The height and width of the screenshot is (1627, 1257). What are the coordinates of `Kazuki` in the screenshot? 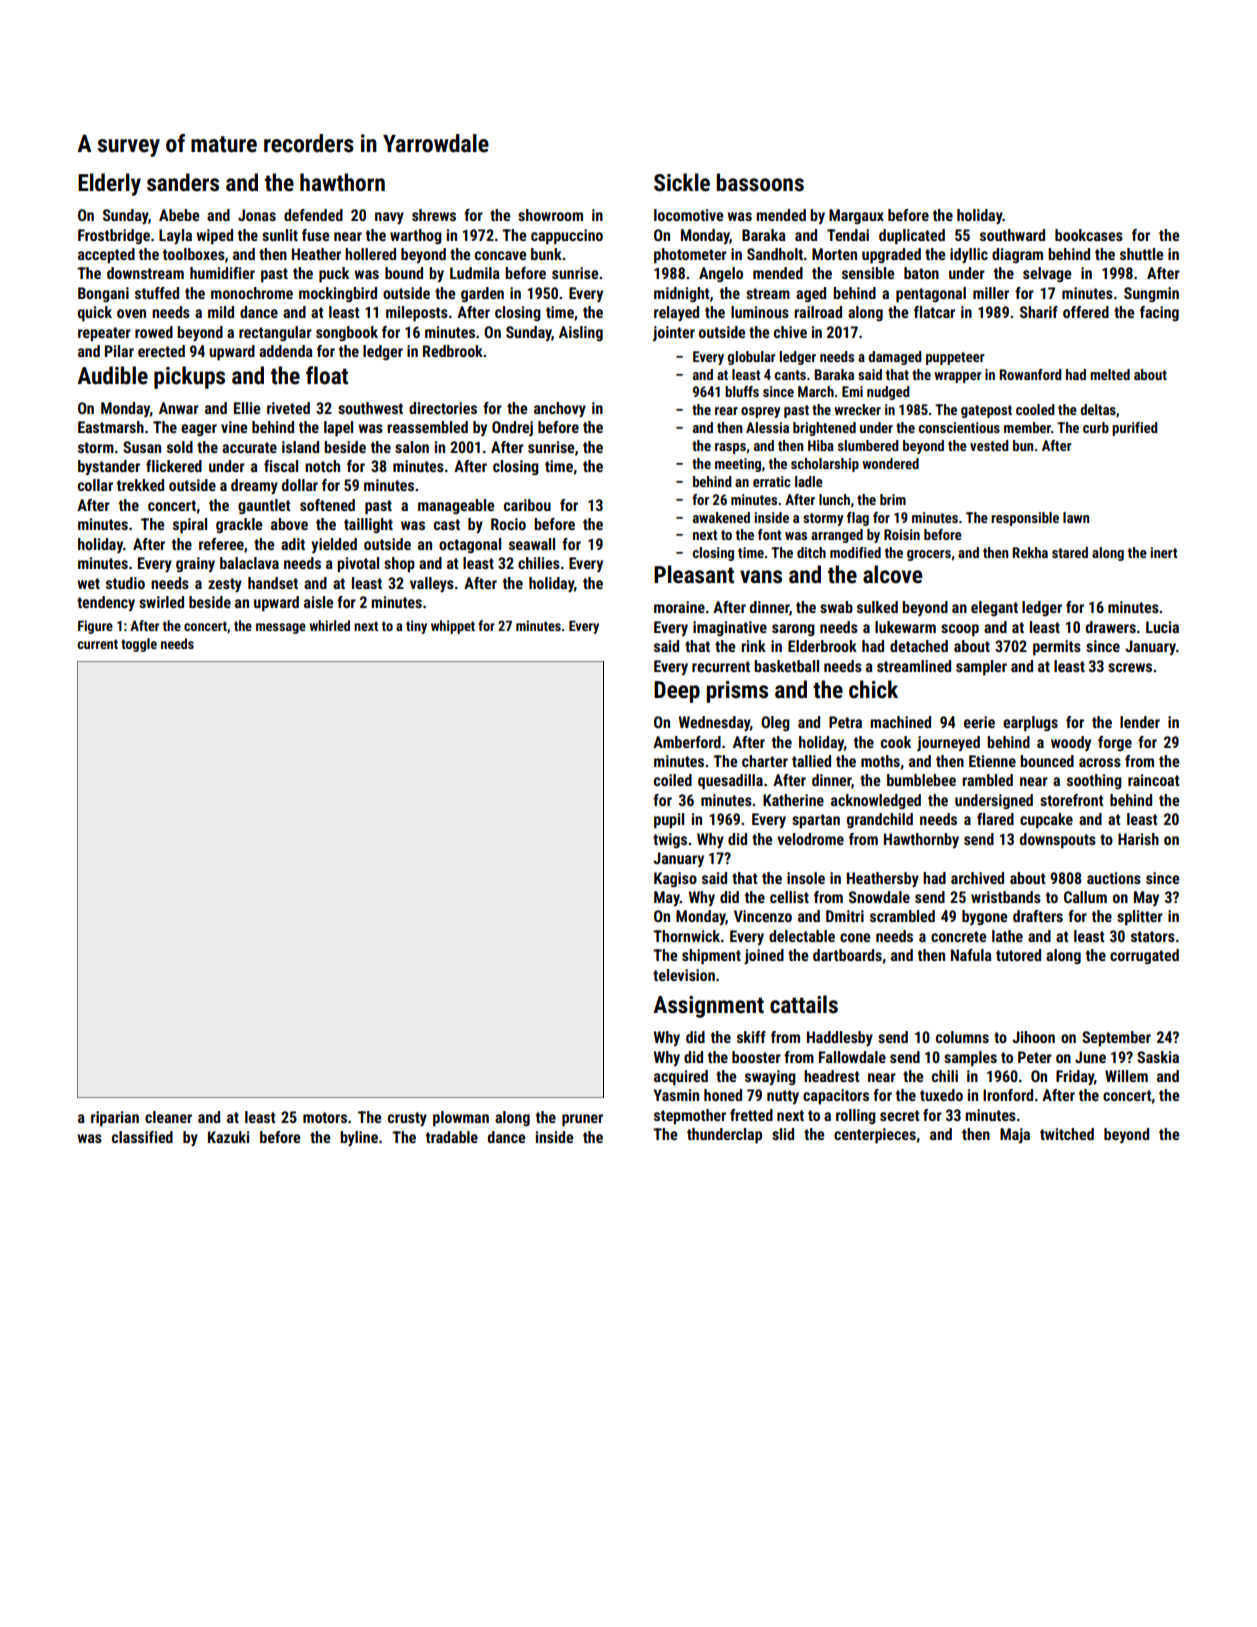 It's located at (228, 1137).
